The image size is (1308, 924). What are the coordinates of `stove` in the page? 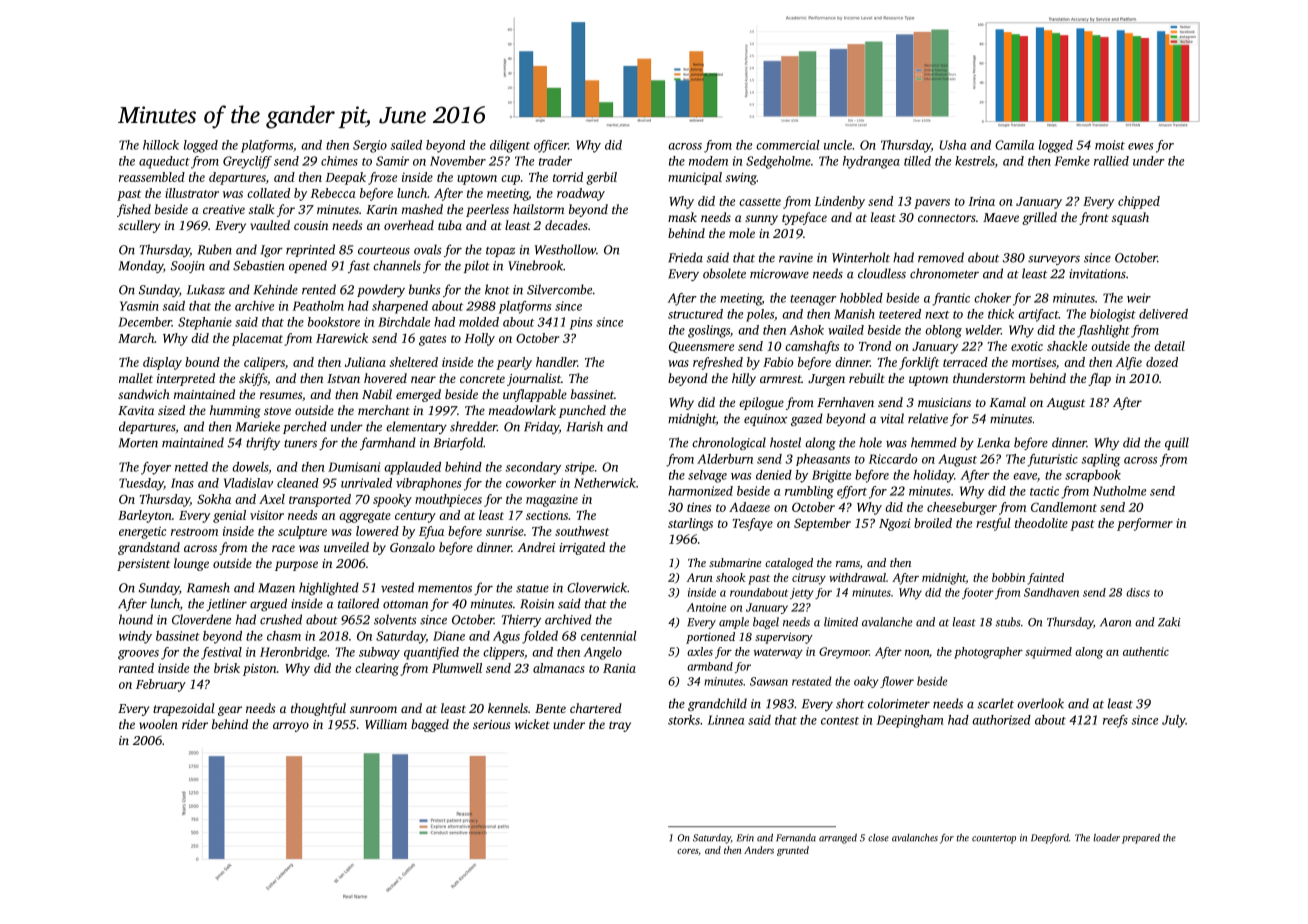 It's located at (277, 411).
